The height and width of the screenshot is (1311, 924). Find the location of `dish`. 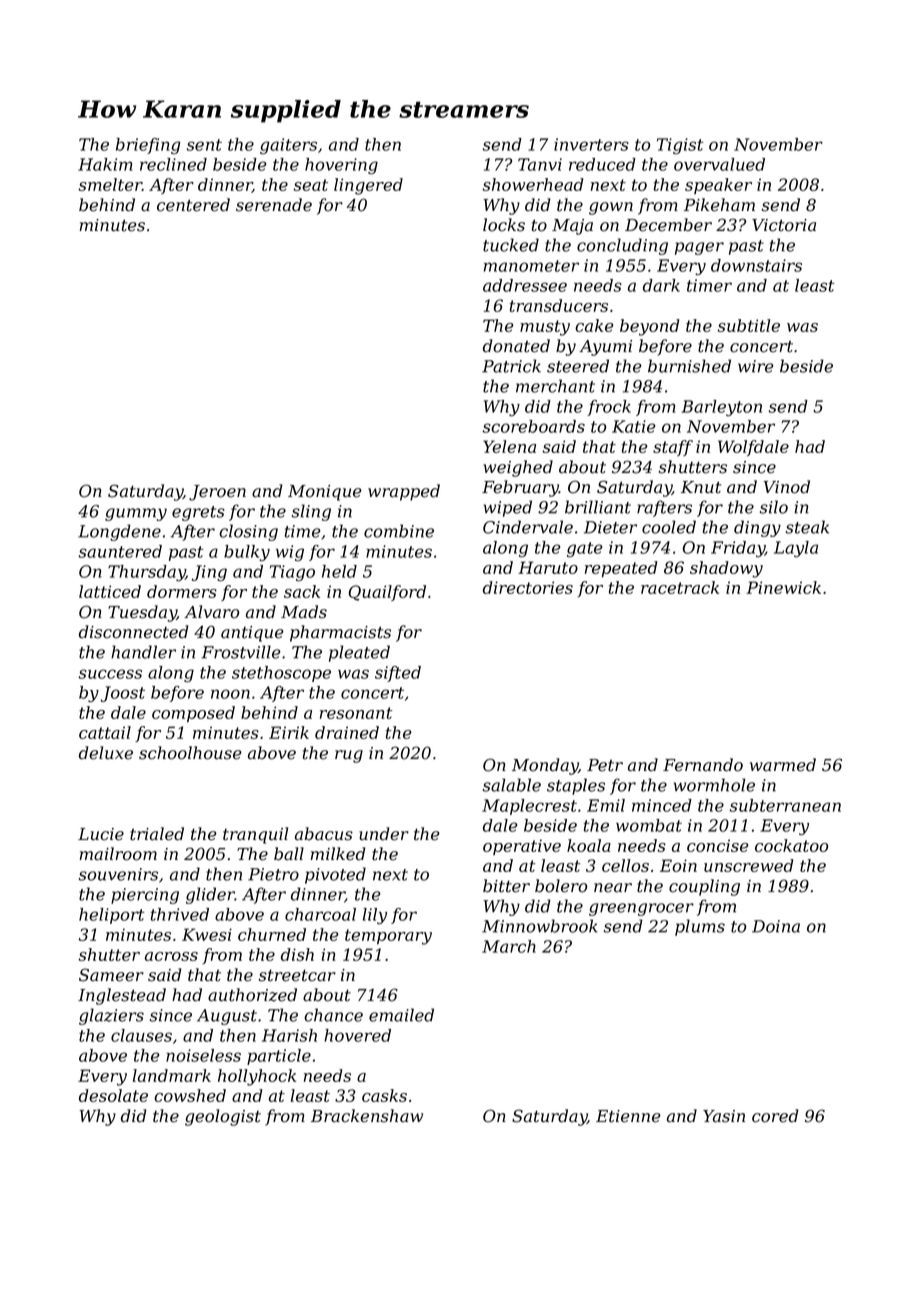

dish is located at coordinates (297, 954).
